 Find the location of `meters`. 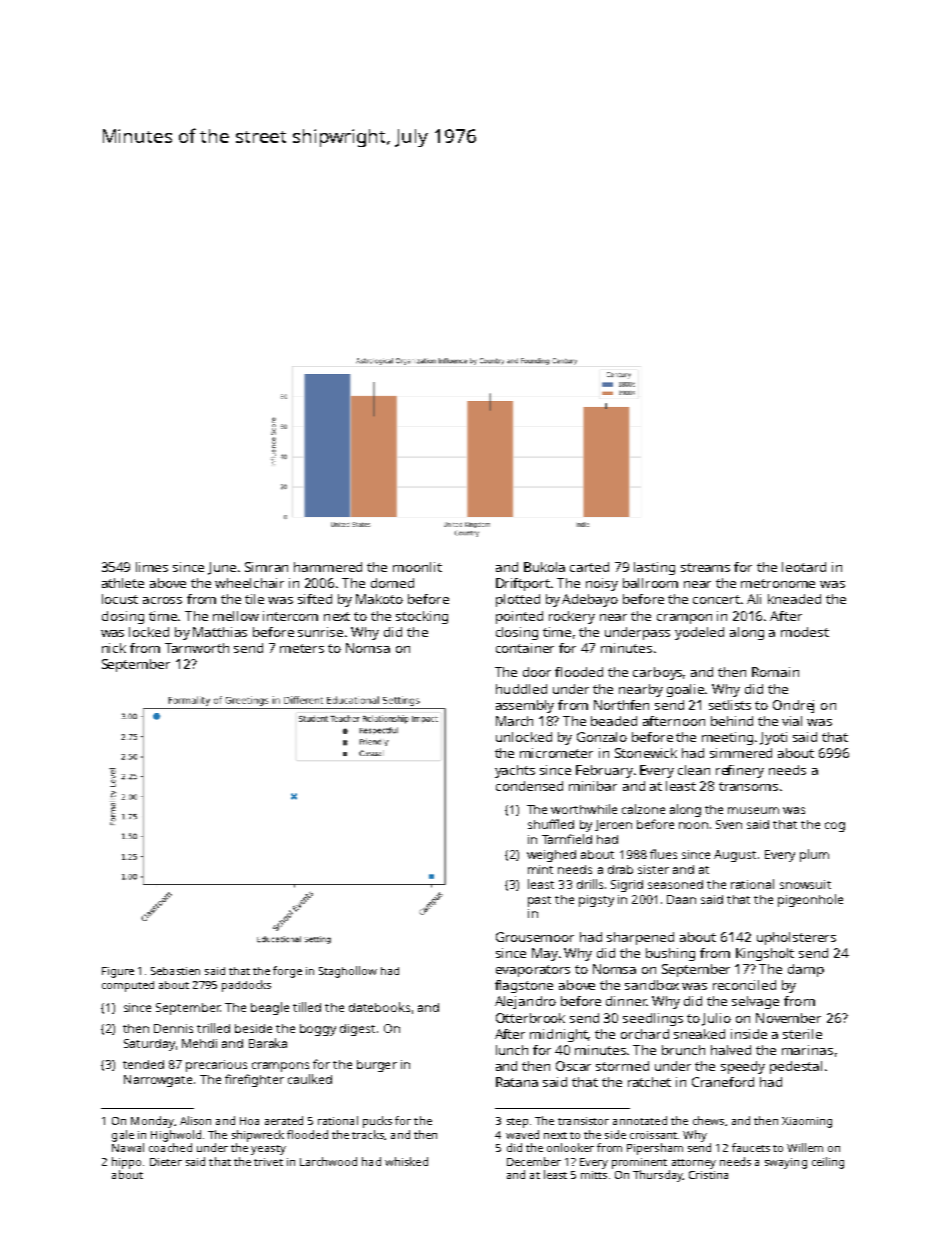

meters is located at coordinates (302, 648).
